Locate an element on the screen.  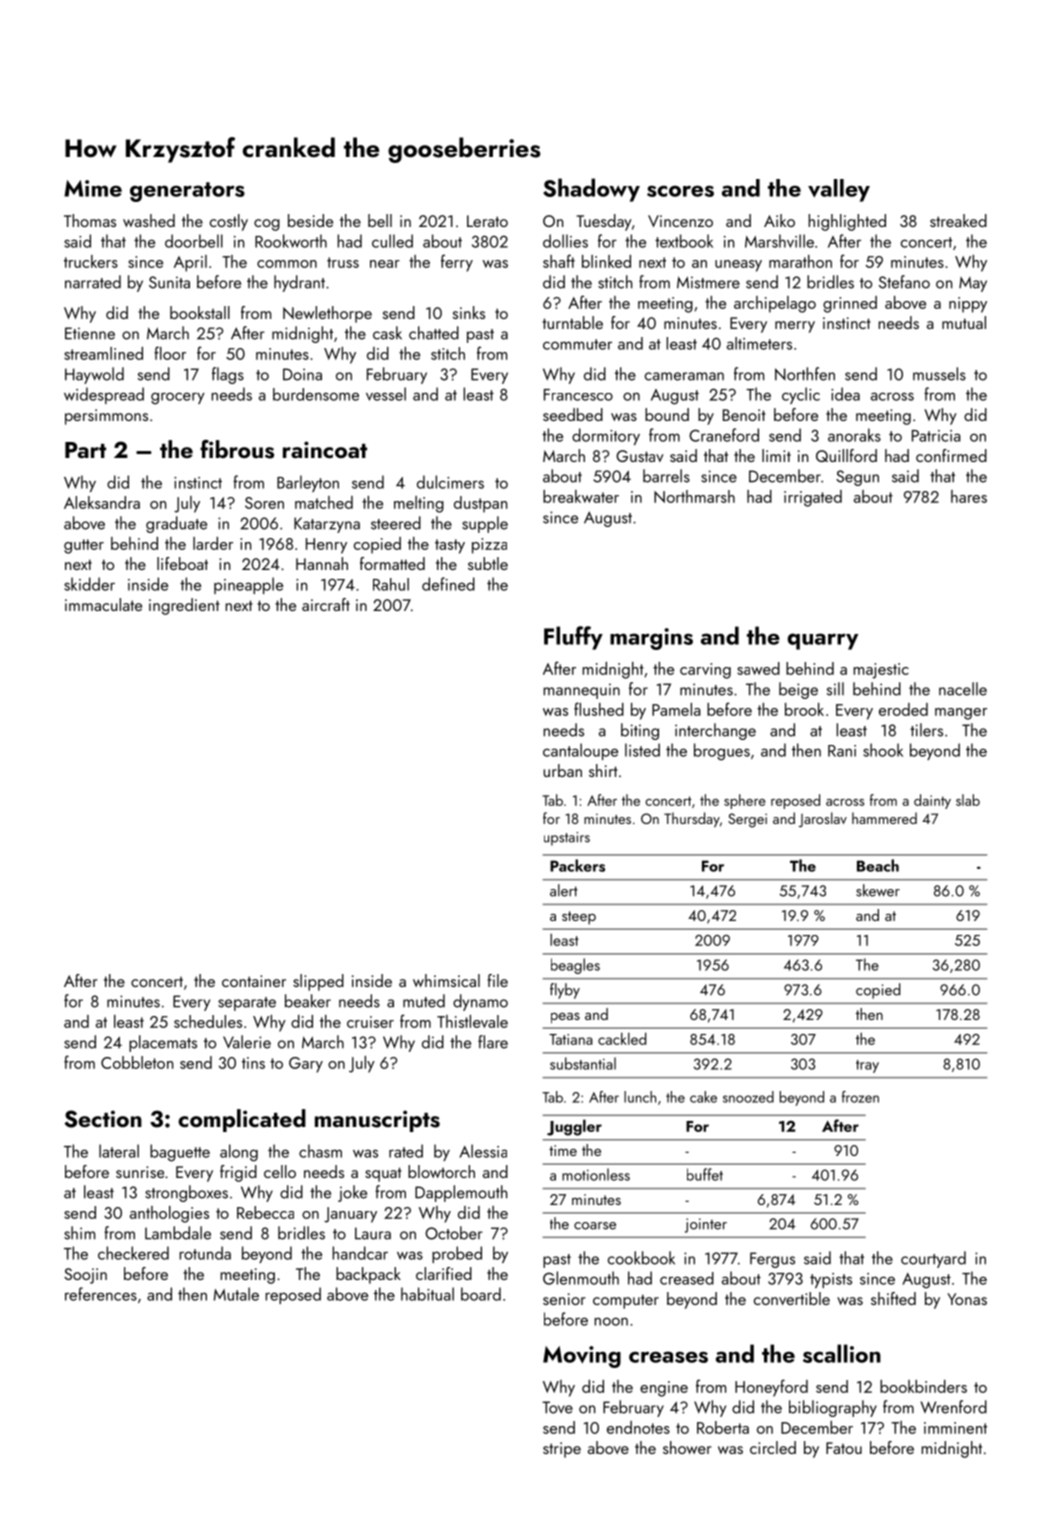
limit is located at coordinates (776, 455).
